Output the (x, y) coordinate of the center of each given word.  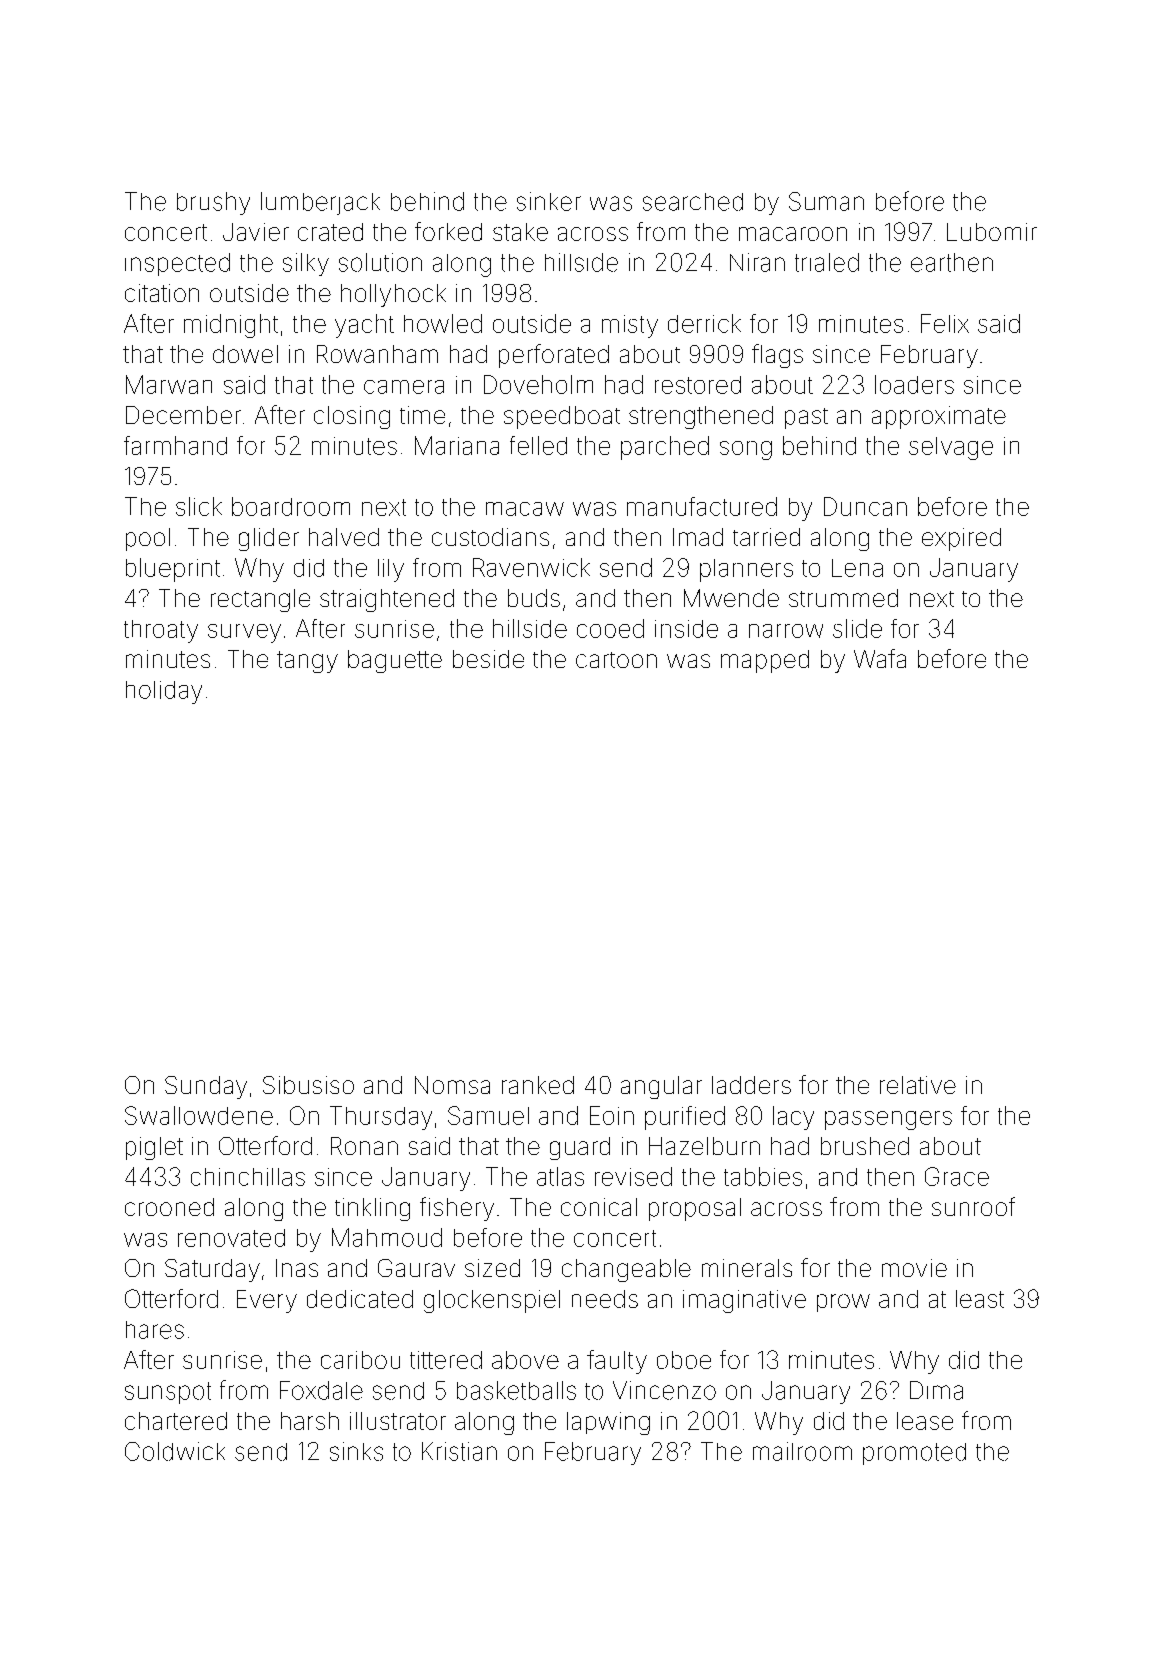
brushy (213, 203)
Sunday (206, 1087)
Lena (857, 568)
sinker (549, 201)
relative (918, 1085)
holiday (164, 692)
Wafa (880, 658)
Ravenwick (531, 567)
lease (925, 1421)
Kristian (459, 1451)
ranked (538, 1085)
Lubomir (992, 232)
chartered (176, 1421)
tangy (307, 662)
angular (661, 1087)
